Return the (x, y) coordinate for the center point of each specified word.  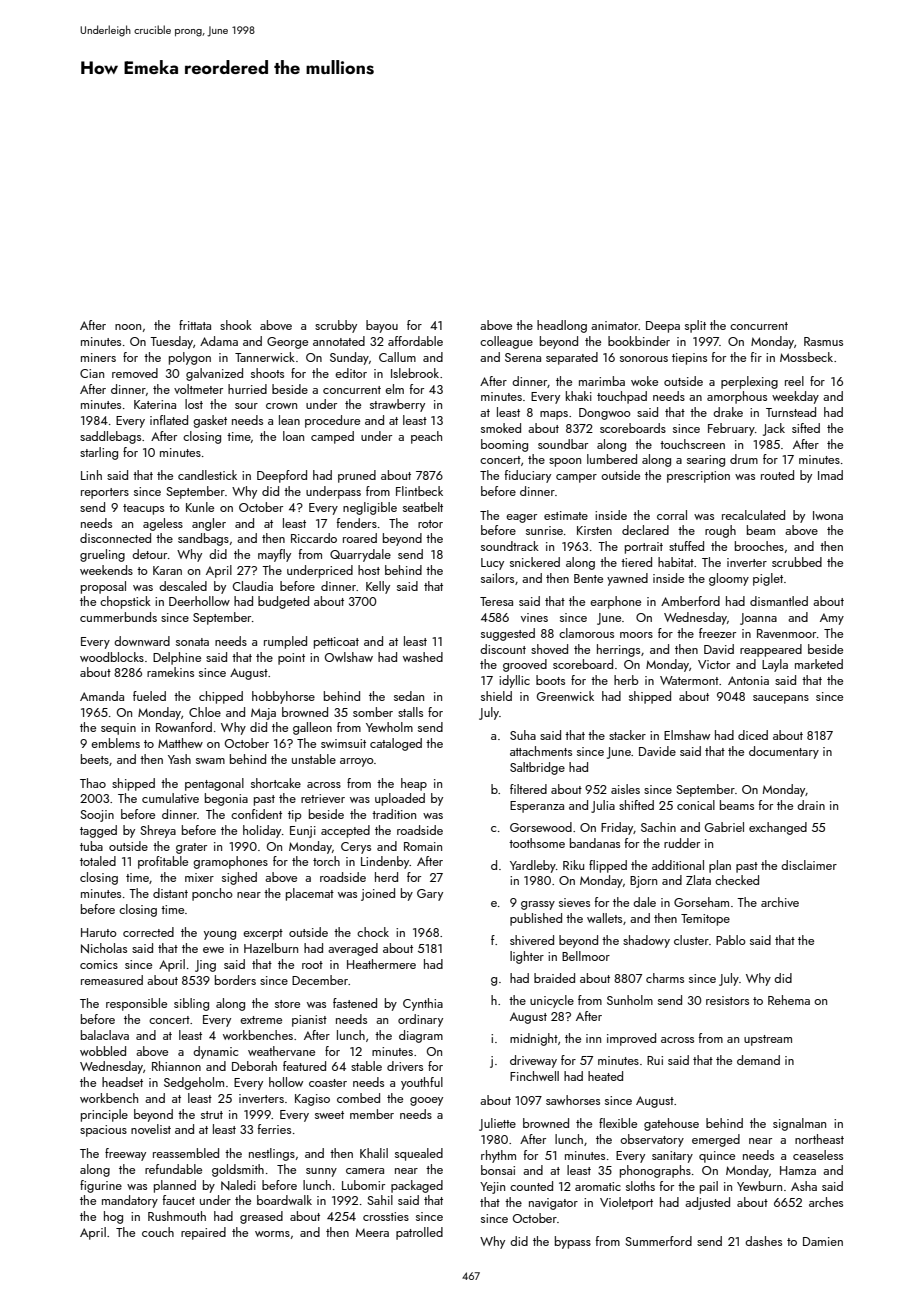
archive (780, 902)
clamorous (586, 633)
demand (758, 1060)
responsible (136, 1004)
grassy (538, 905)
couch (158, 1232)
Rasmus (823, 341)
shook (236, 325)
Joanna (758, 619)
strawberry (397, 405)
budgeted (283, 602)
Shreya (158, 831)
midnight (534, 1039)
